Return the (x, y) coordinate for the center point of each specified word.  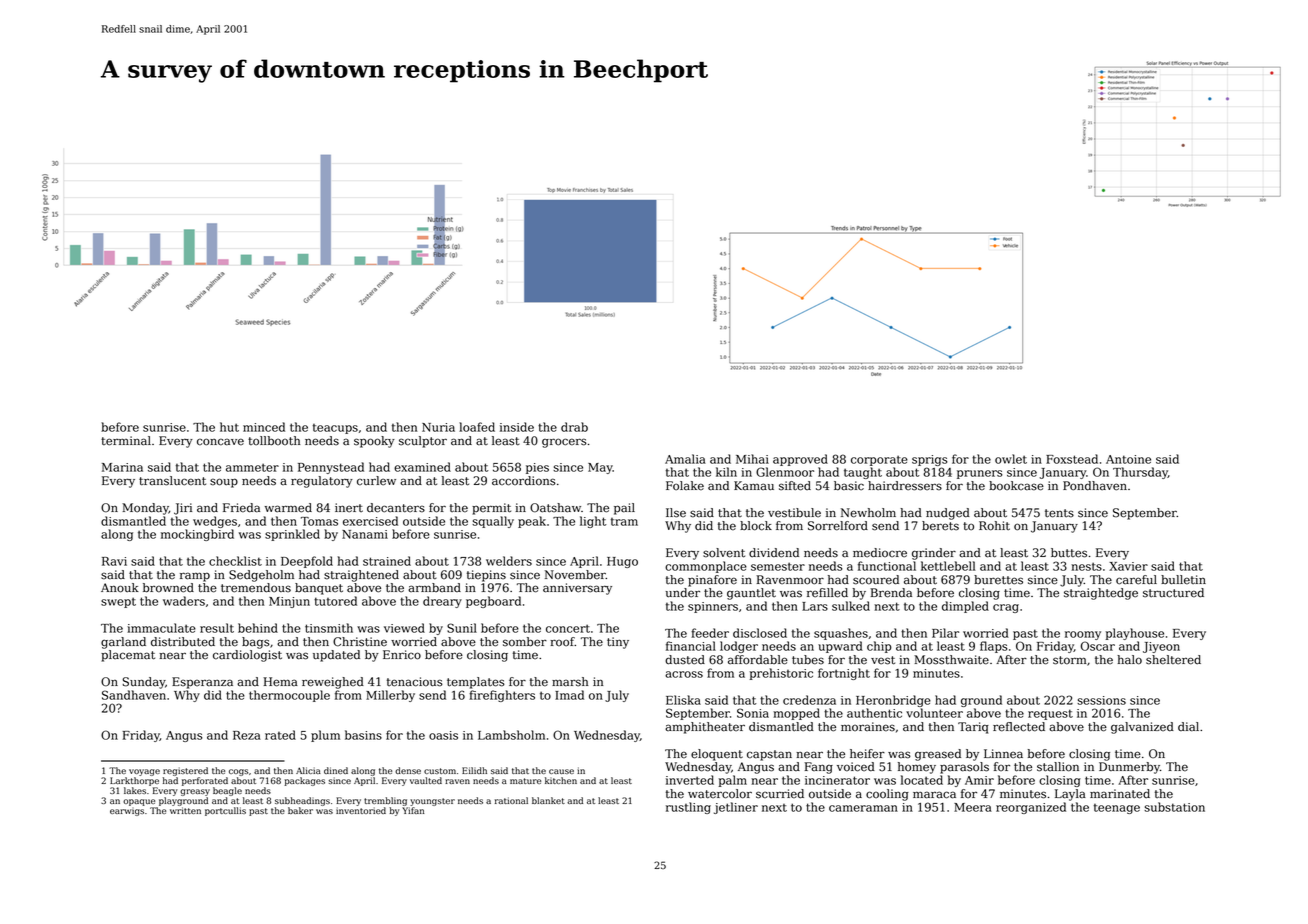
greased (938, 755)
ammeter (252, 468)
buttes (1069, 553)
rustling (688, 808)
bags (256, 643)
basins (363, 735)
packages (305, 781)
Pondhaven (1095, 486)
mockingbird (197, 535)
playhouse (1135, 634)
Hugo (622, 562)
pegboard (493, 602)
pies (537, 468)
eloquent (717, 755)
